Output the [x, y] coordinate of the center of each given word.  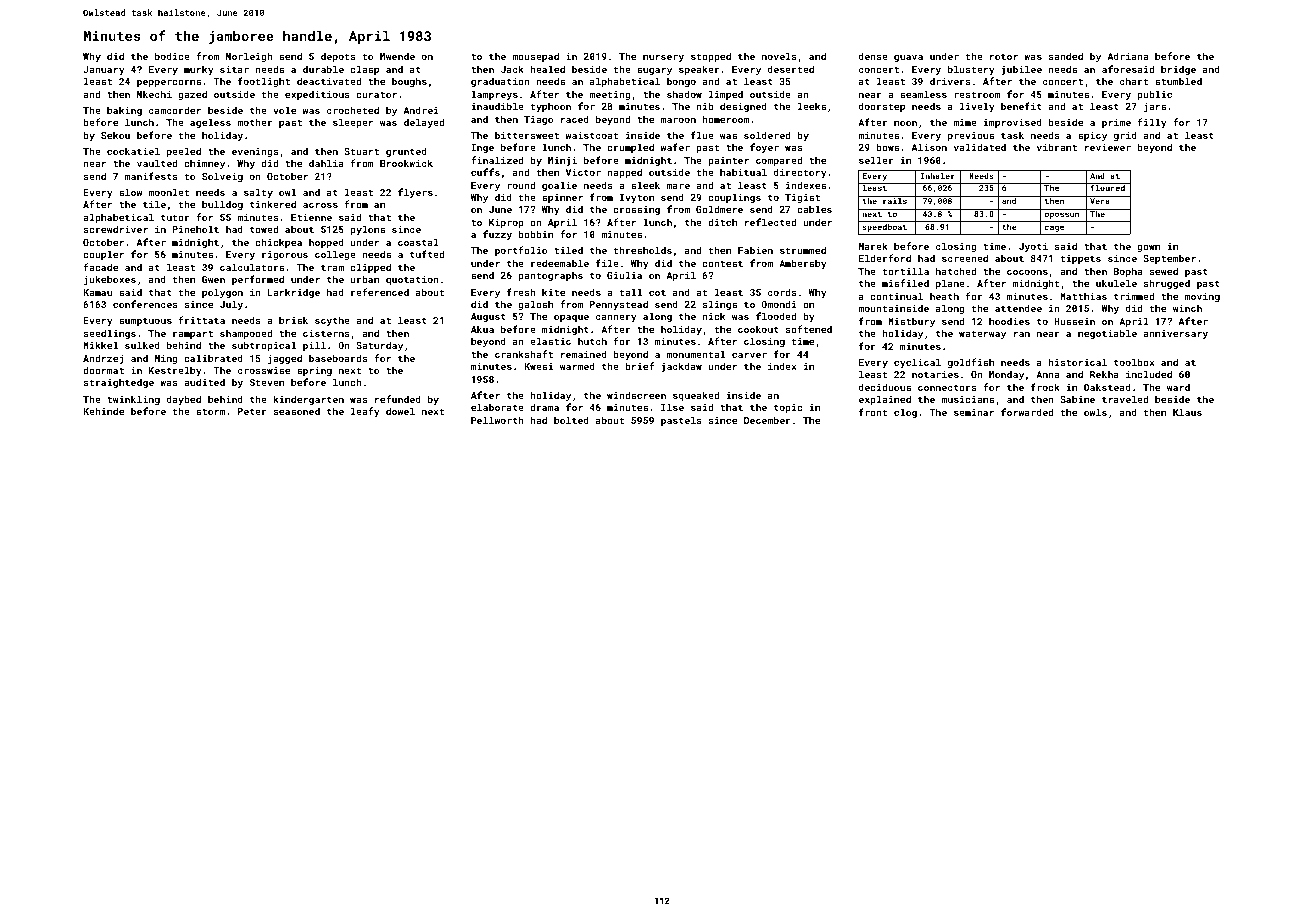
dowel [400, 411]
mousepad [535, 57]
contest [722, 263]
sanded [1066, 56]
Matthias [1083, 296]
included [1149, 374]
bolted [571, 420]
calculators [252, 267]
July [231, 305]
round [521, 185]
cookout [758, 329]
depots [338, 57]
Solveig [222, 177]
